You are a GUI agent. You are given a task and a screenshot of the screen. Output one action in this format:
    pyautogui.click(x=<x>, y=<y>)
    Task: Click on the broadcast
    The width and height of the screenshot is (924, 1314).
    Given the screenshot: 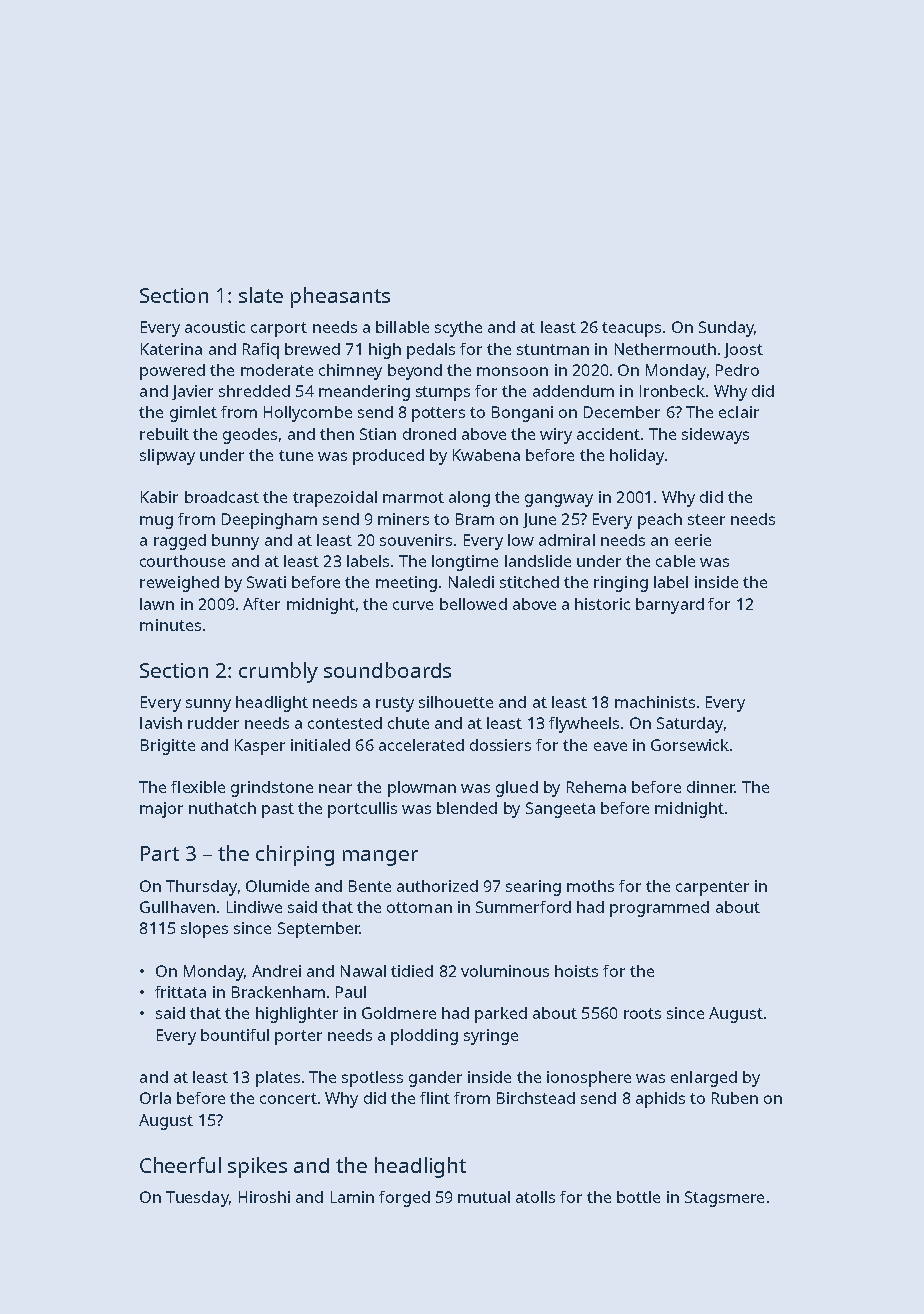 What is the action you would take?
    pyautogui.click(x=222, y=497)
